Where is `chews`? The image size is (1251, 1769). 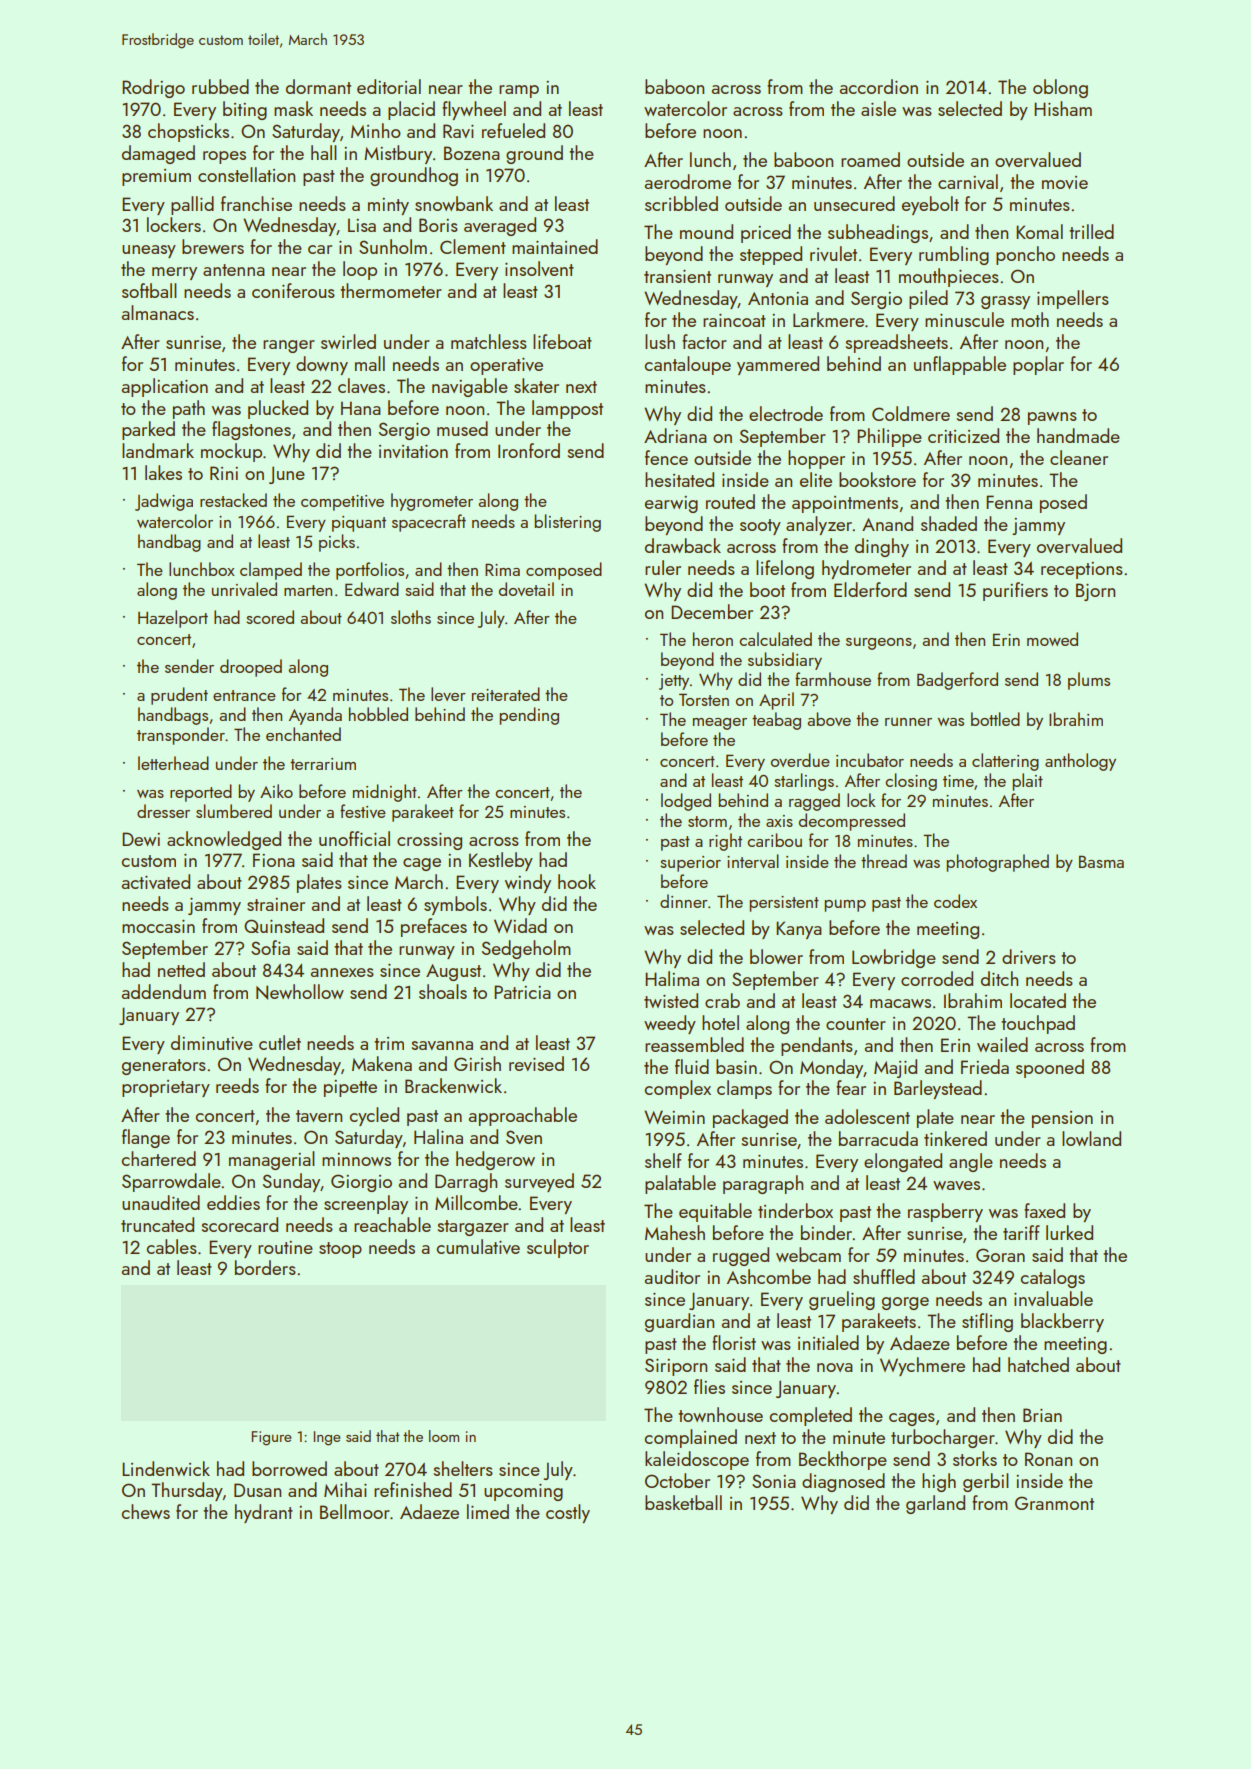
chews is located at coordinates (146, 1511).
